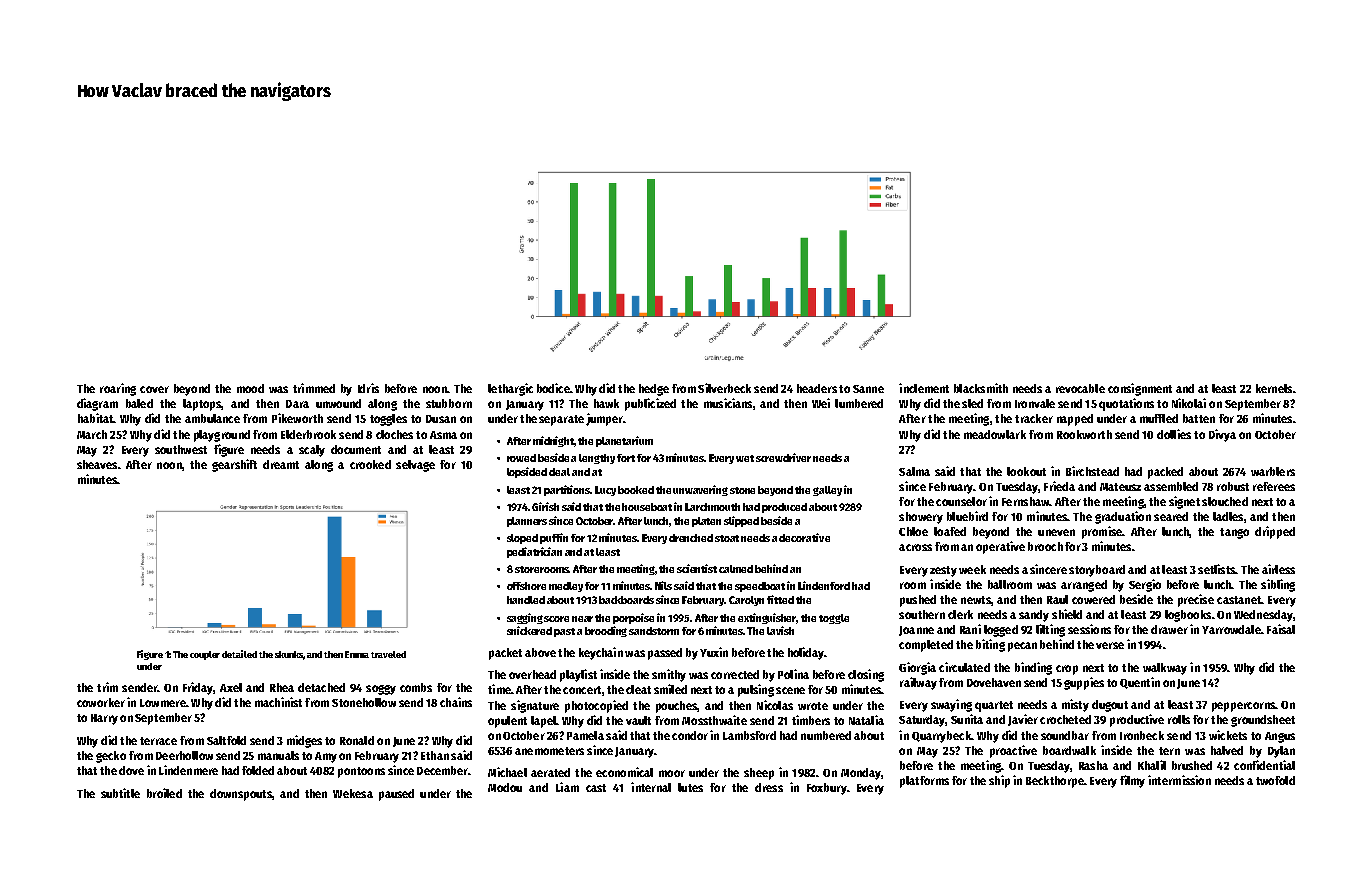 This image has width=1372, height=887. What do you see at coordinates (534, 552) in the image?
I see `pediatrician` at bounding box center [534, 552].
